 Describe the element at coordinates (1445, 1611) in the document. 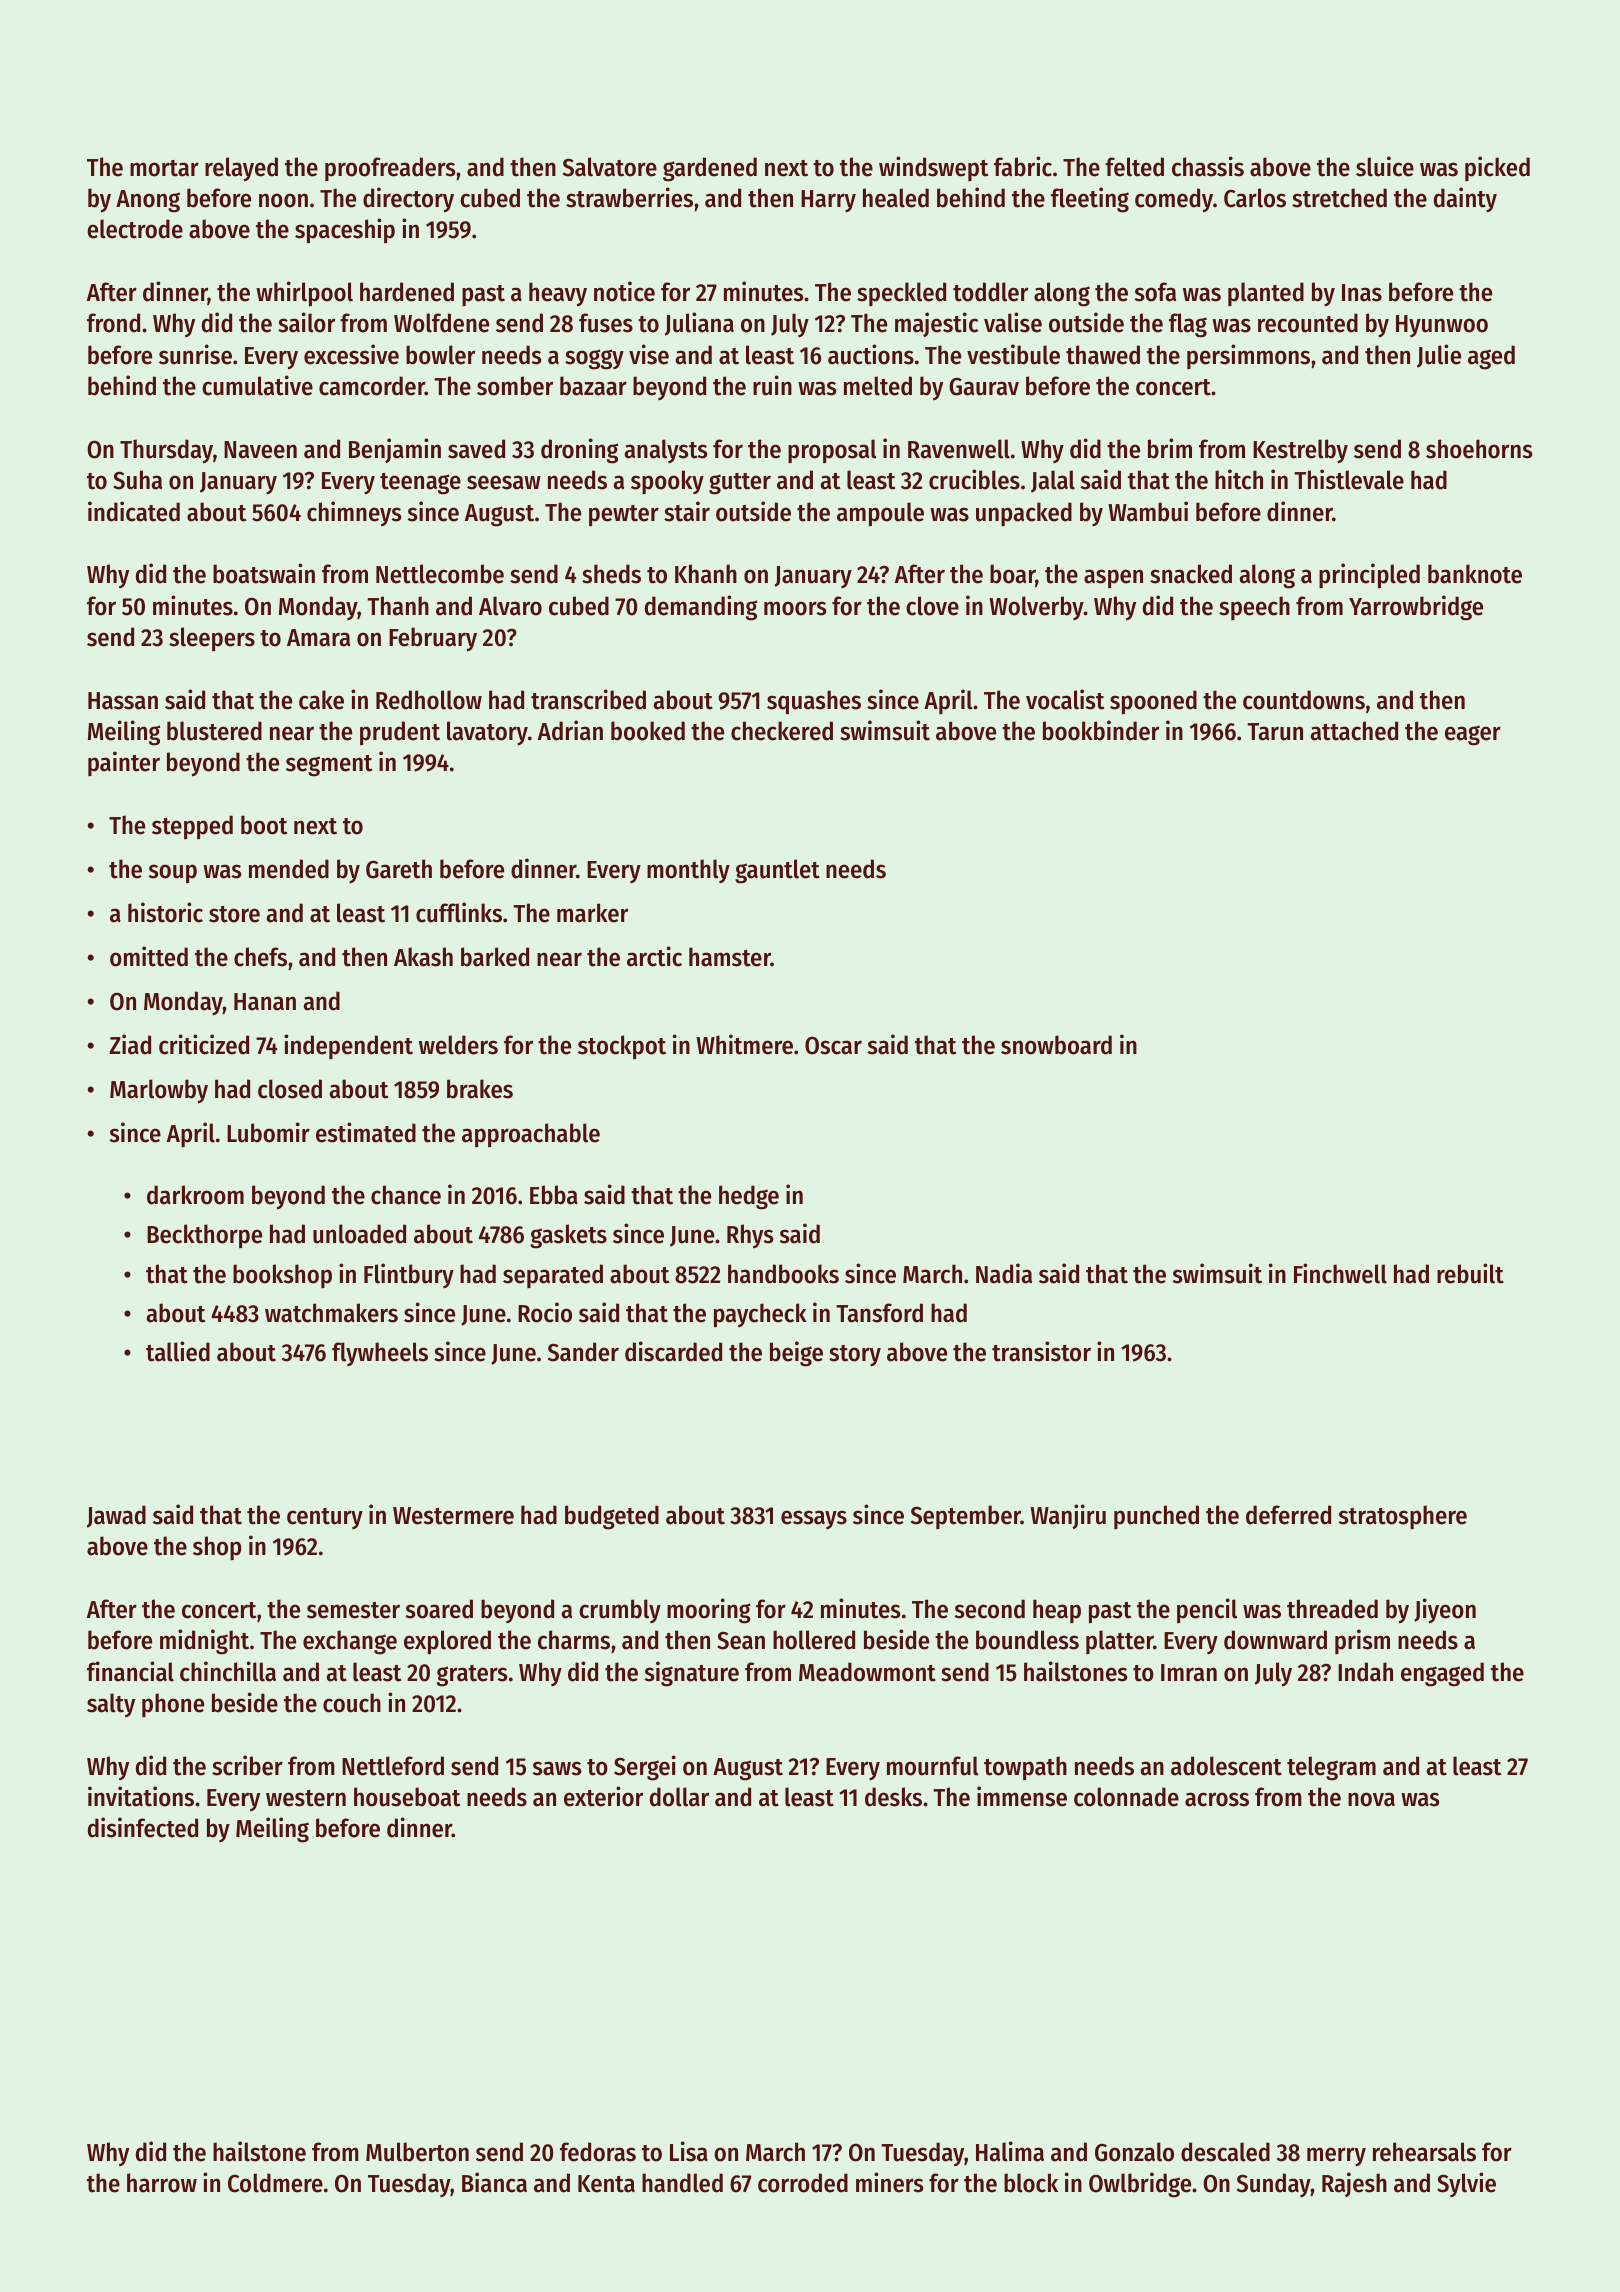

I see `Jiyeon` at that location.
